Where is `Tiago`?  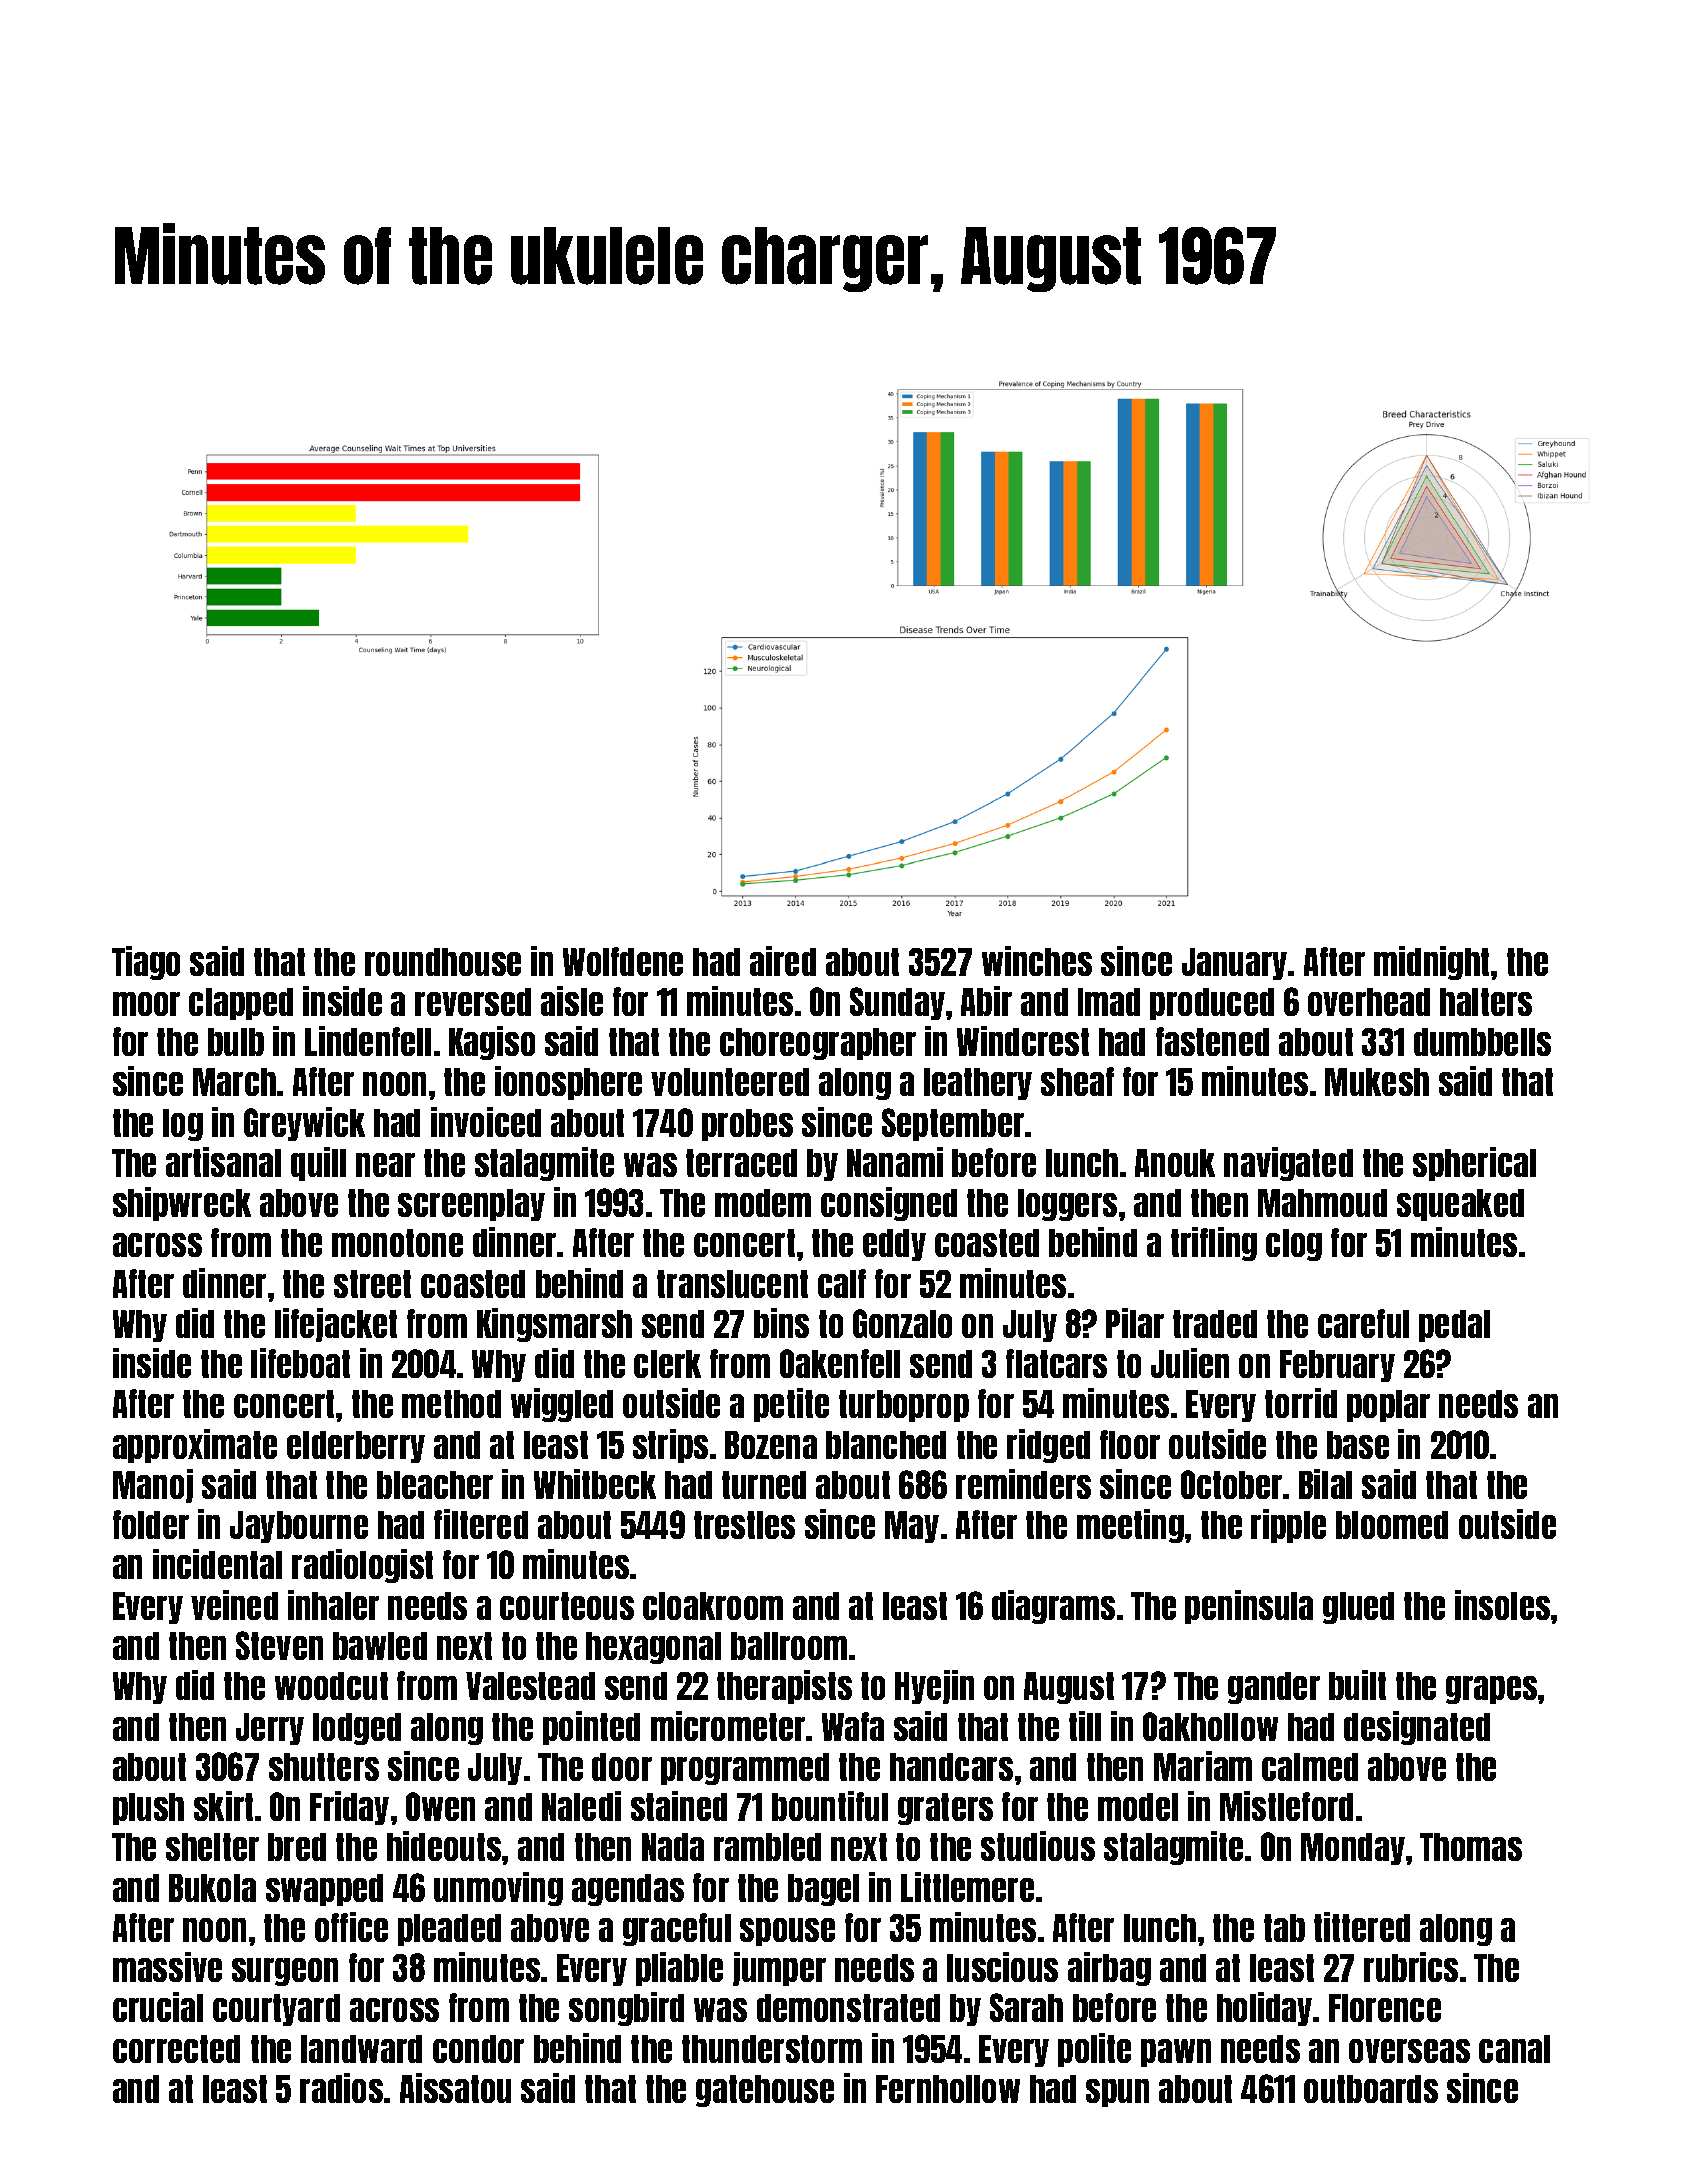 Tiago is located at coordinates (146, 963).
